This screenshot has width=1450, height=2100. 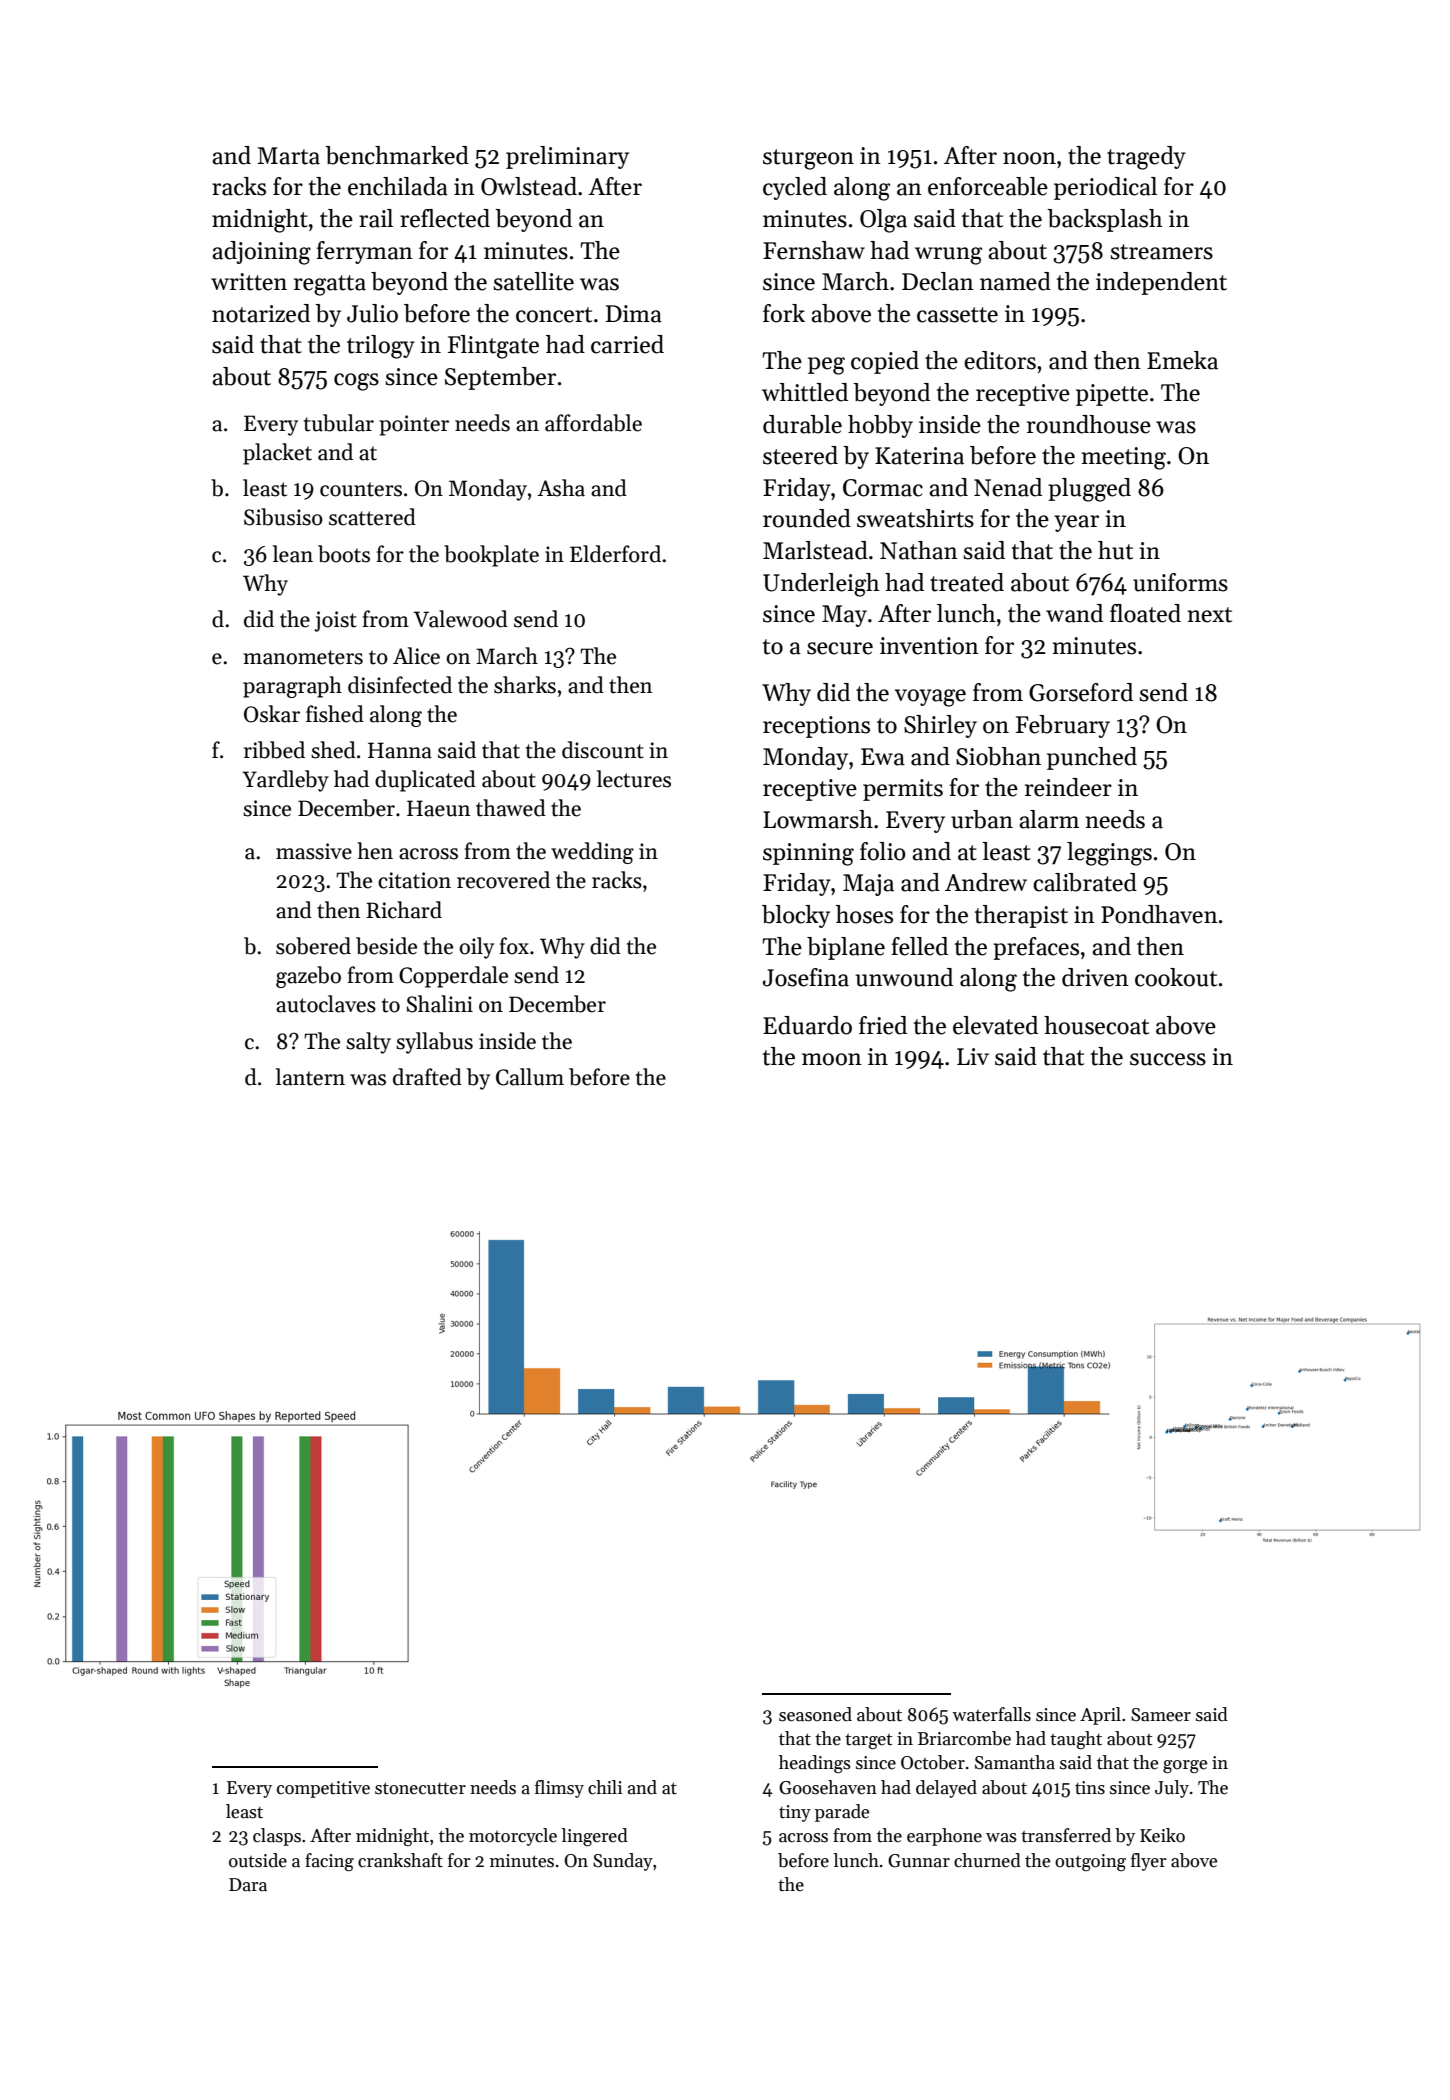 I want to click on lingered, so click(x=594, y=1837).
